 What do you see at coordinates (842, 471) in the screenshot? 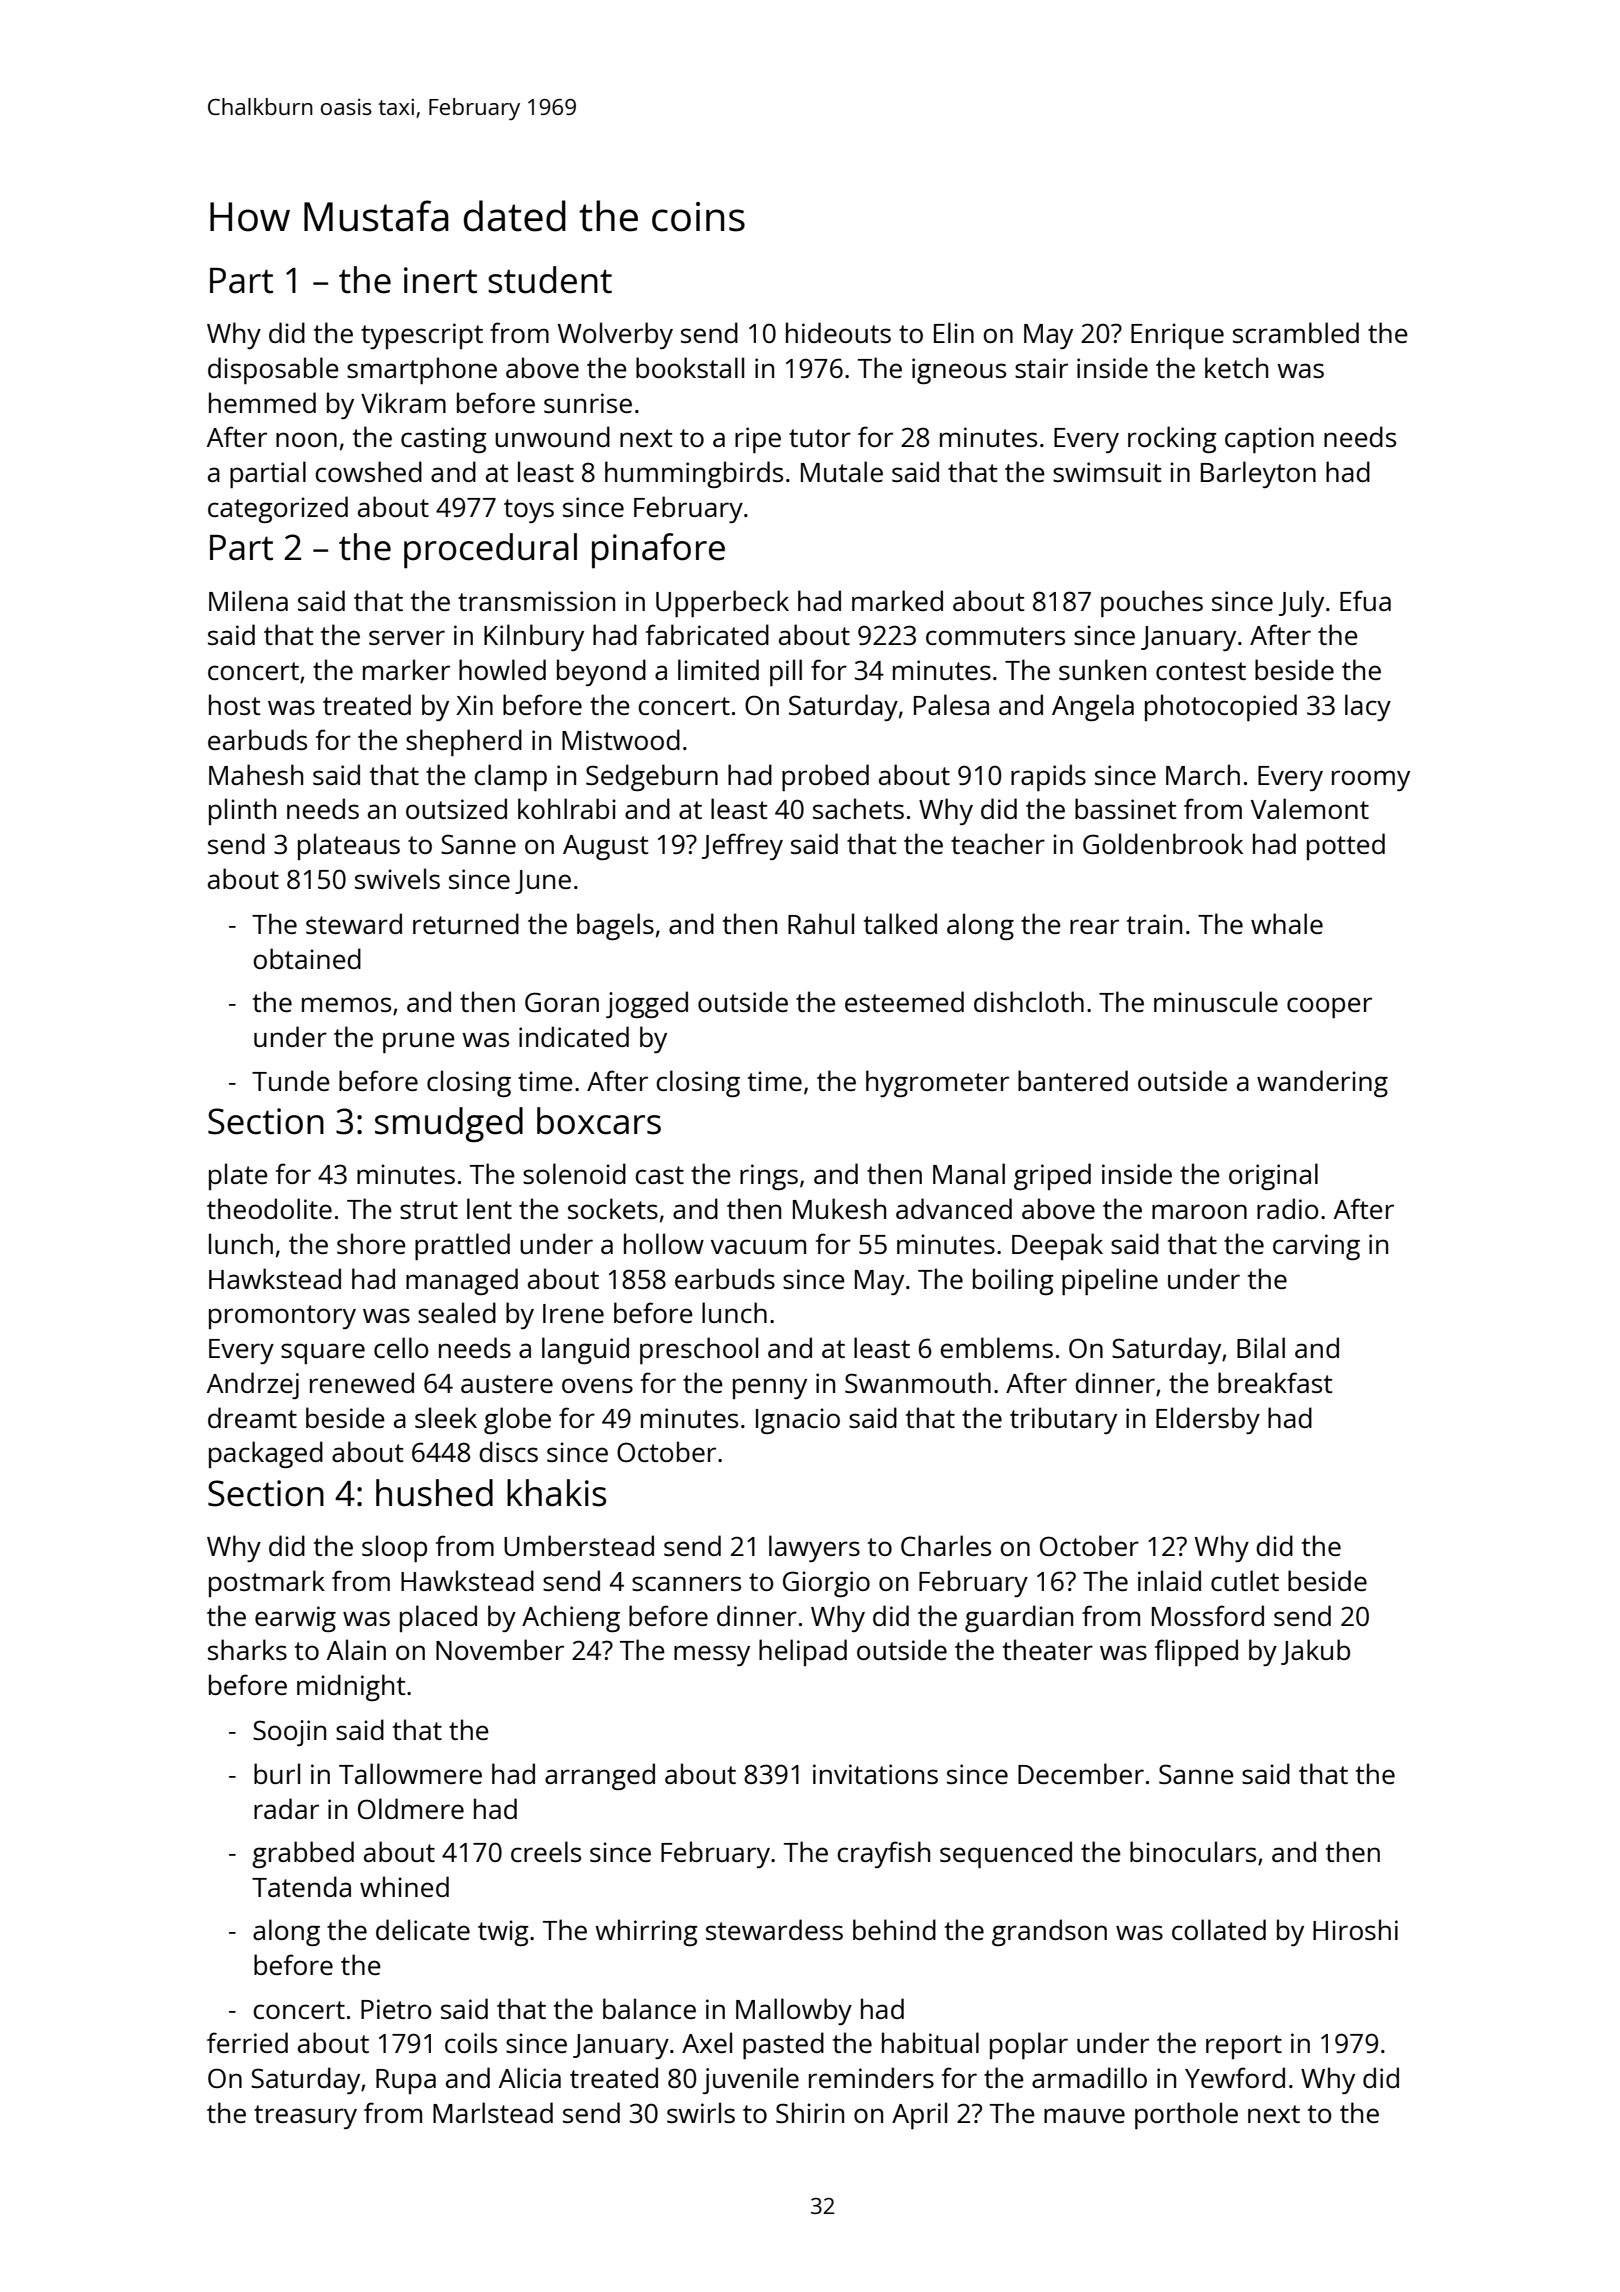
I see `Mutale` at bounding box center [842, 471].
